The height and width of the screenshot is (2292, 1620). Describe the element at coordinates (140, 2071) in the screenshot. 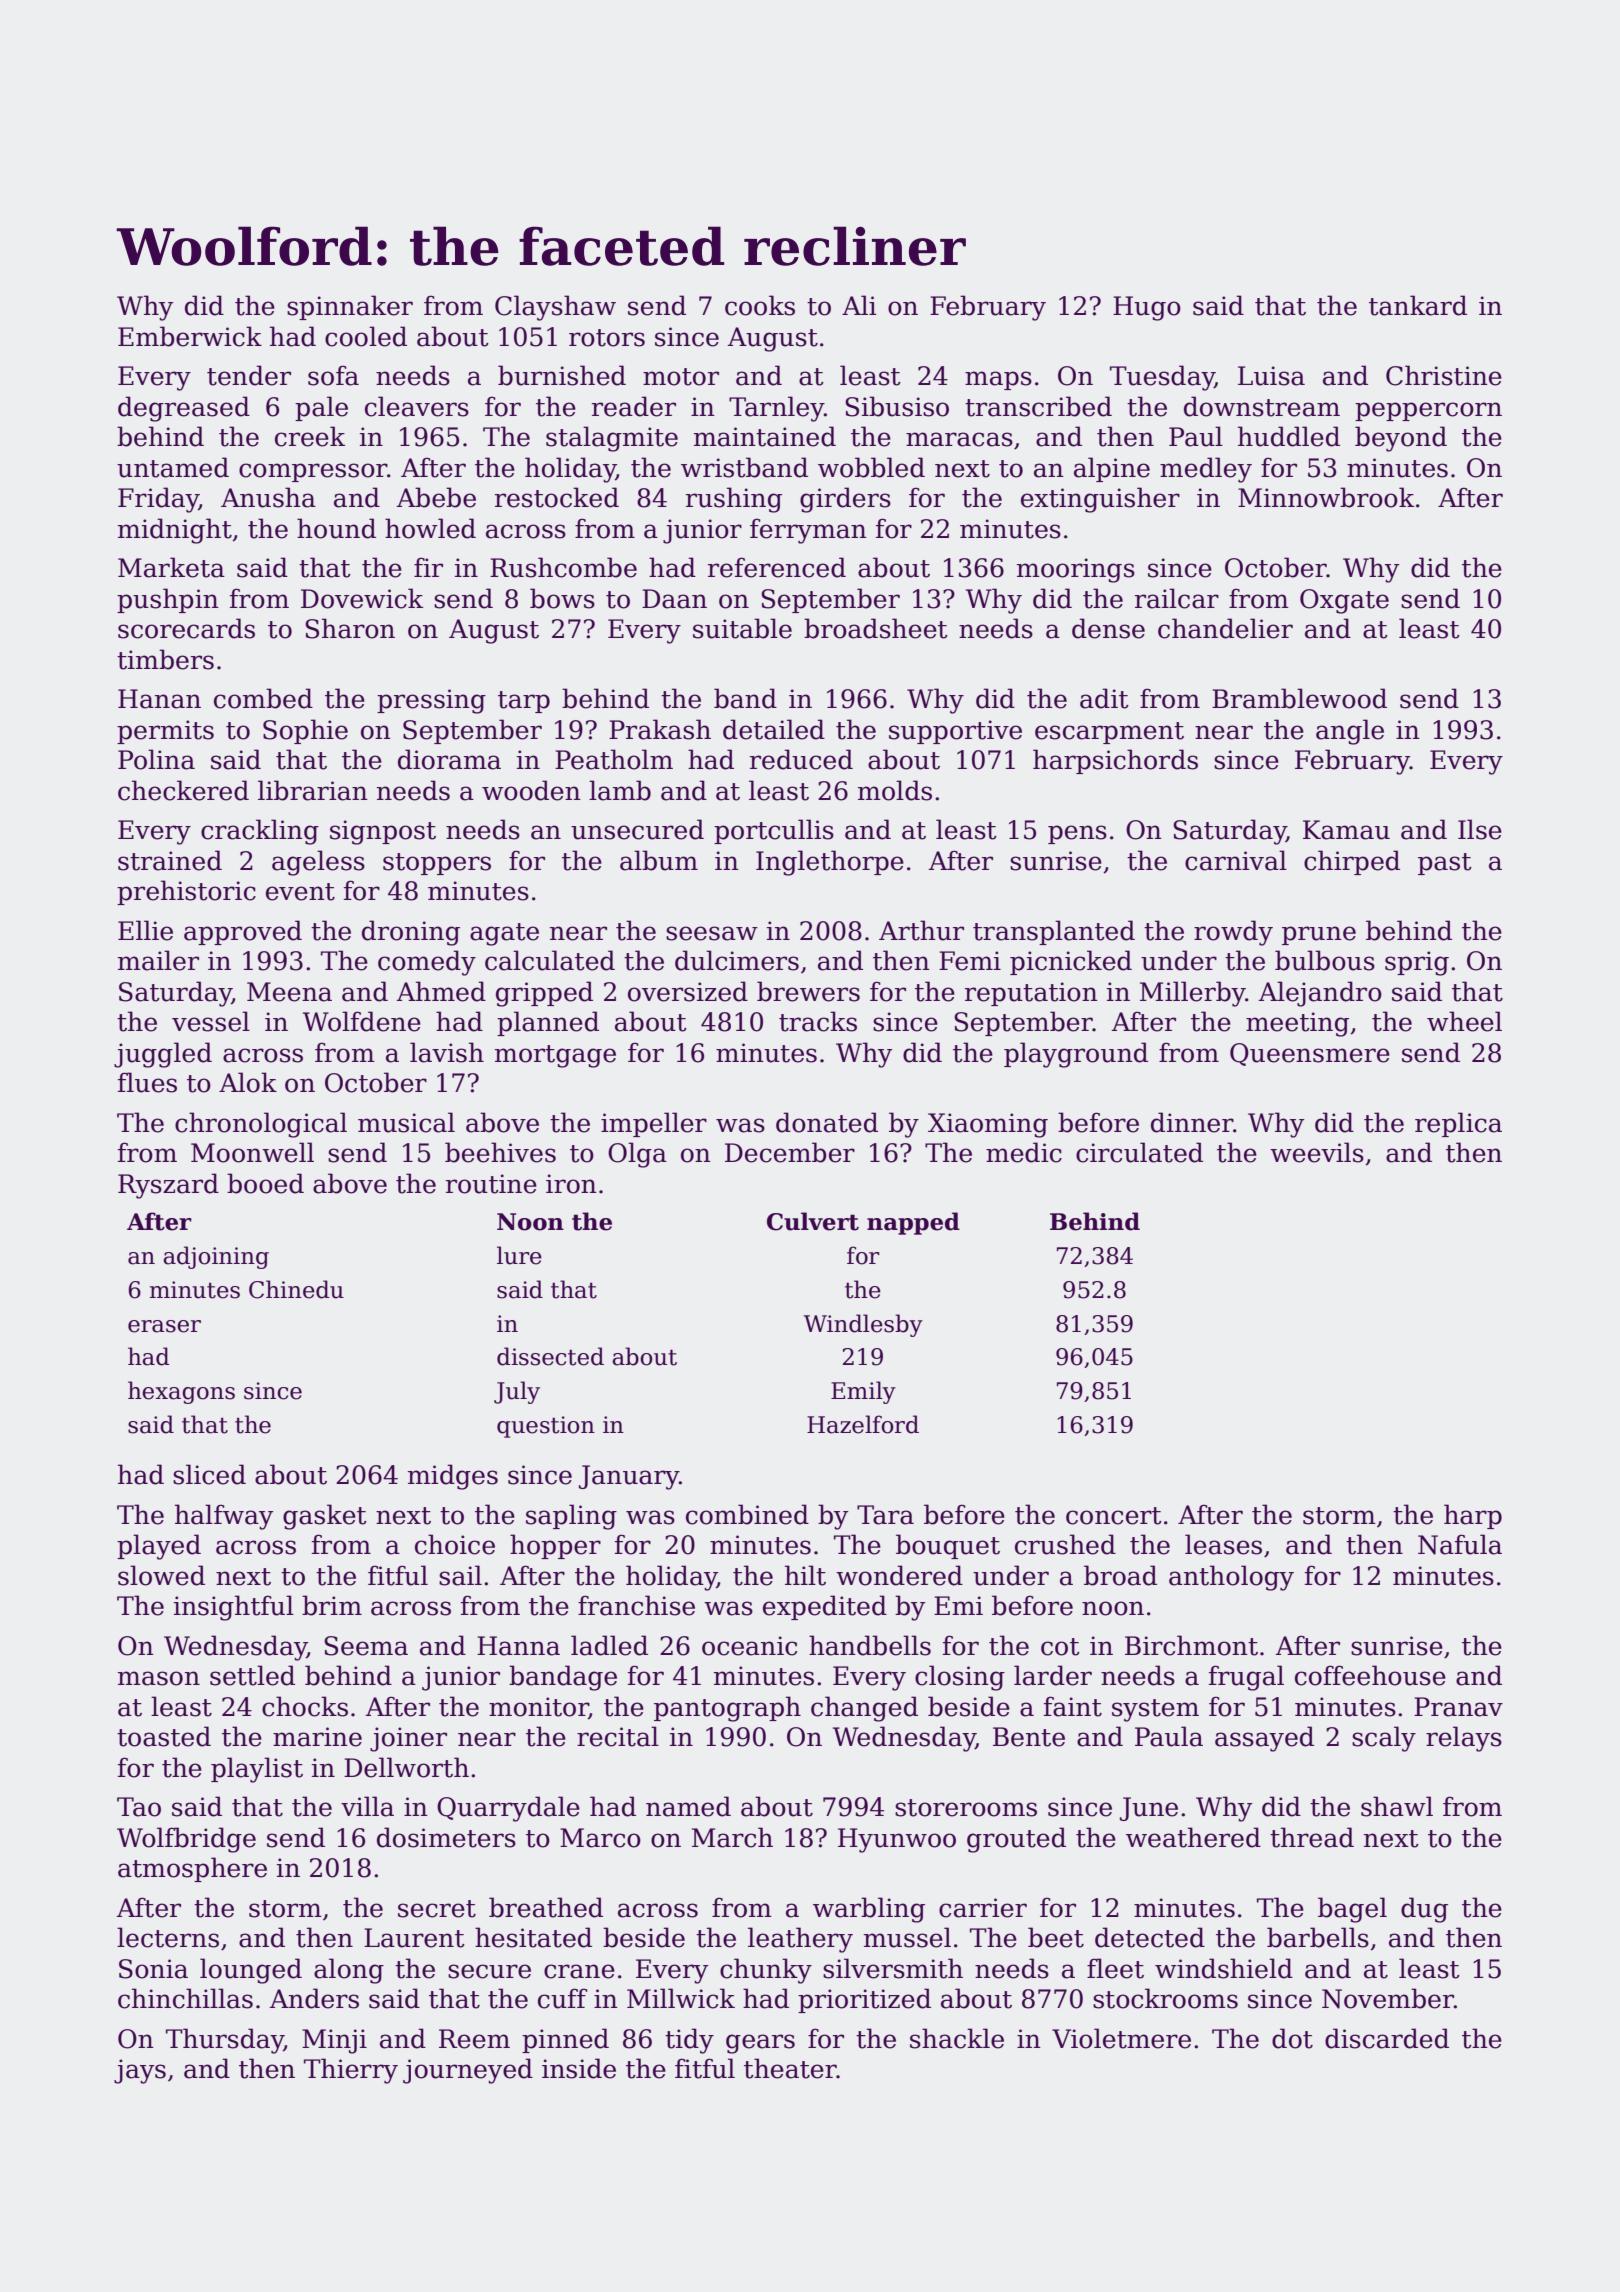

I see `jays` at that location.
